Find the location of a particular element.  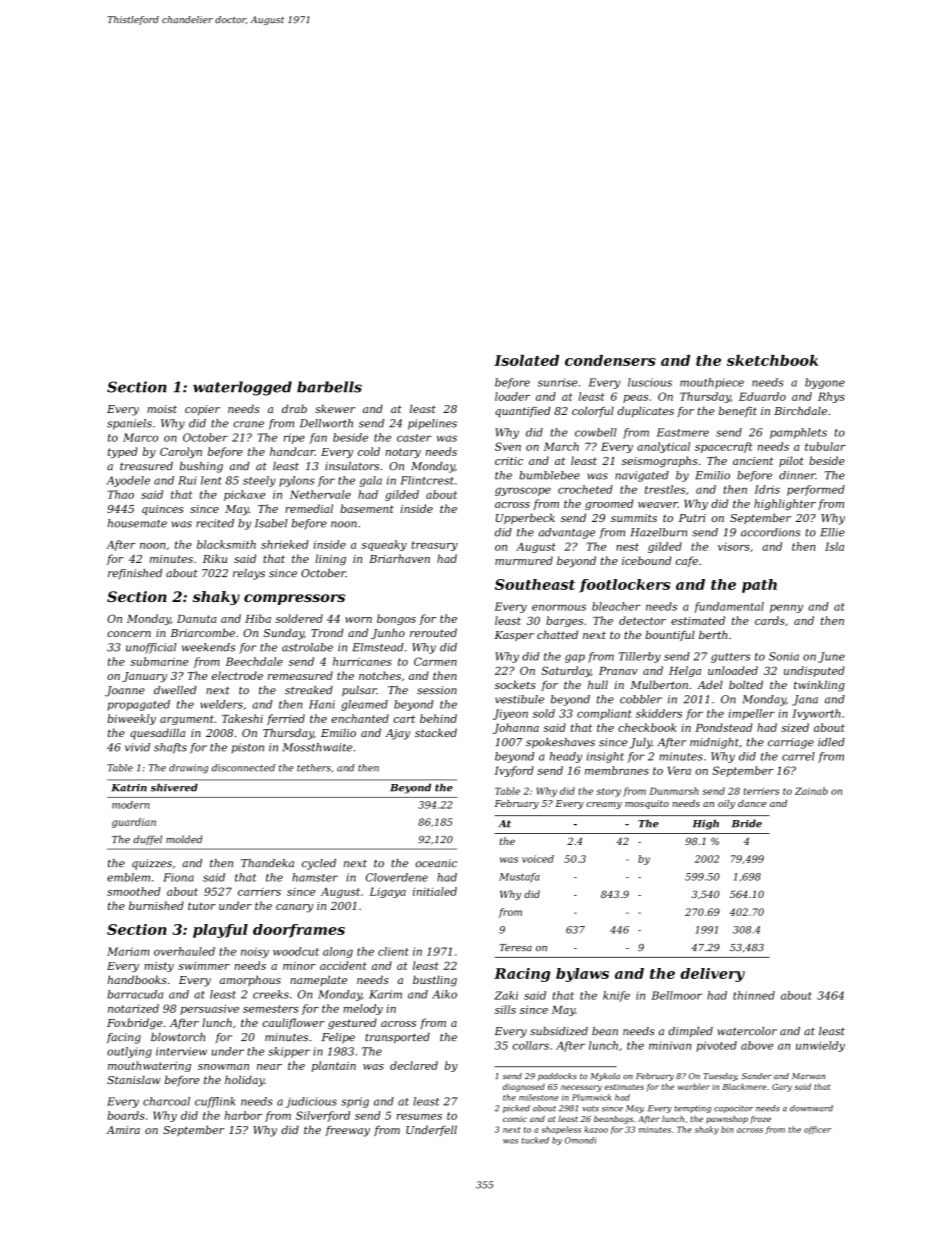

spaniels is located at coordinates (129, 424).
